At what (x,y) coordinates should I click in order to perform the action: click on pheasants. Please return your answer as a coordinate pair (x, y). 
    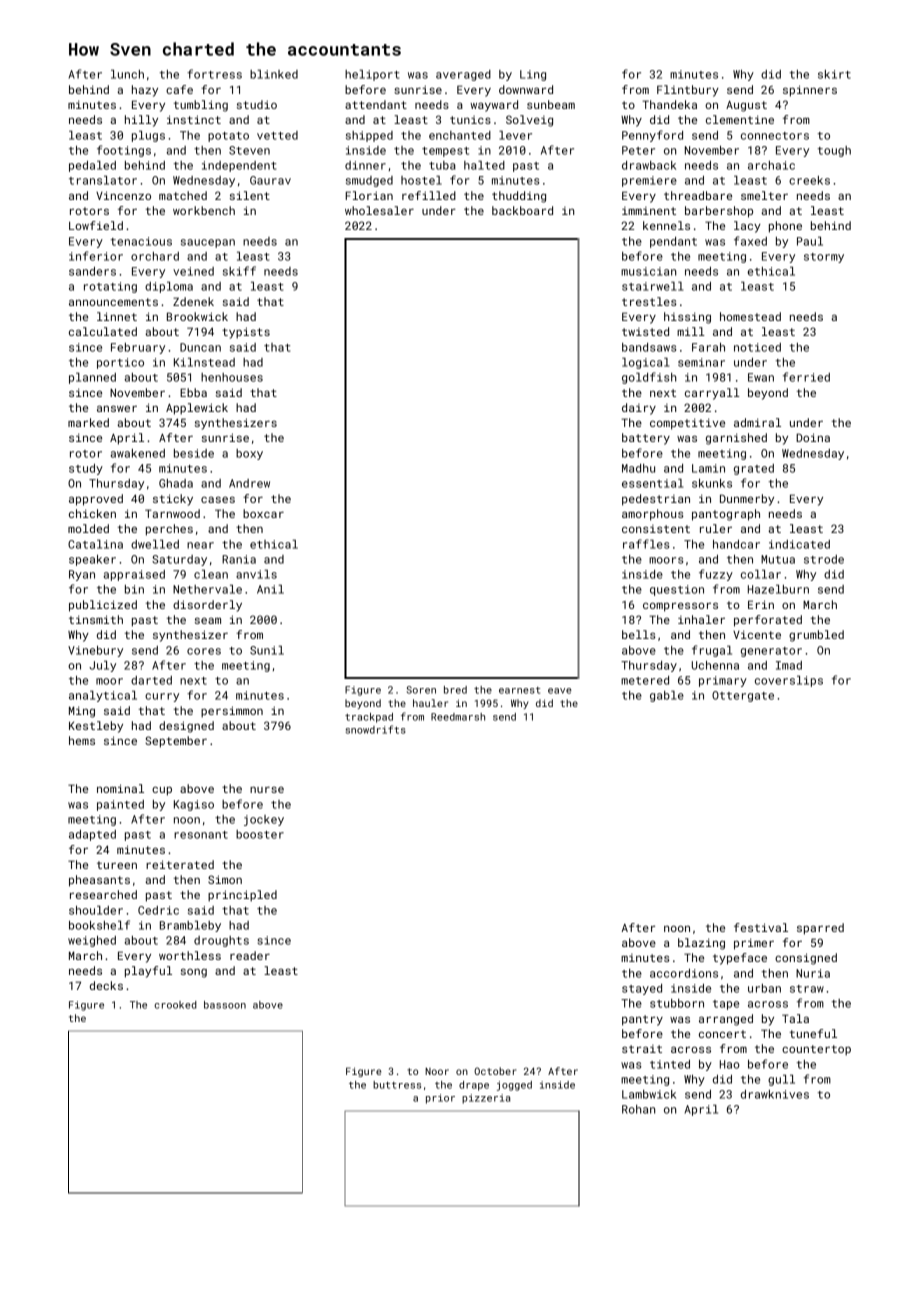
    Looking at the image, I should click on (99, 881).
